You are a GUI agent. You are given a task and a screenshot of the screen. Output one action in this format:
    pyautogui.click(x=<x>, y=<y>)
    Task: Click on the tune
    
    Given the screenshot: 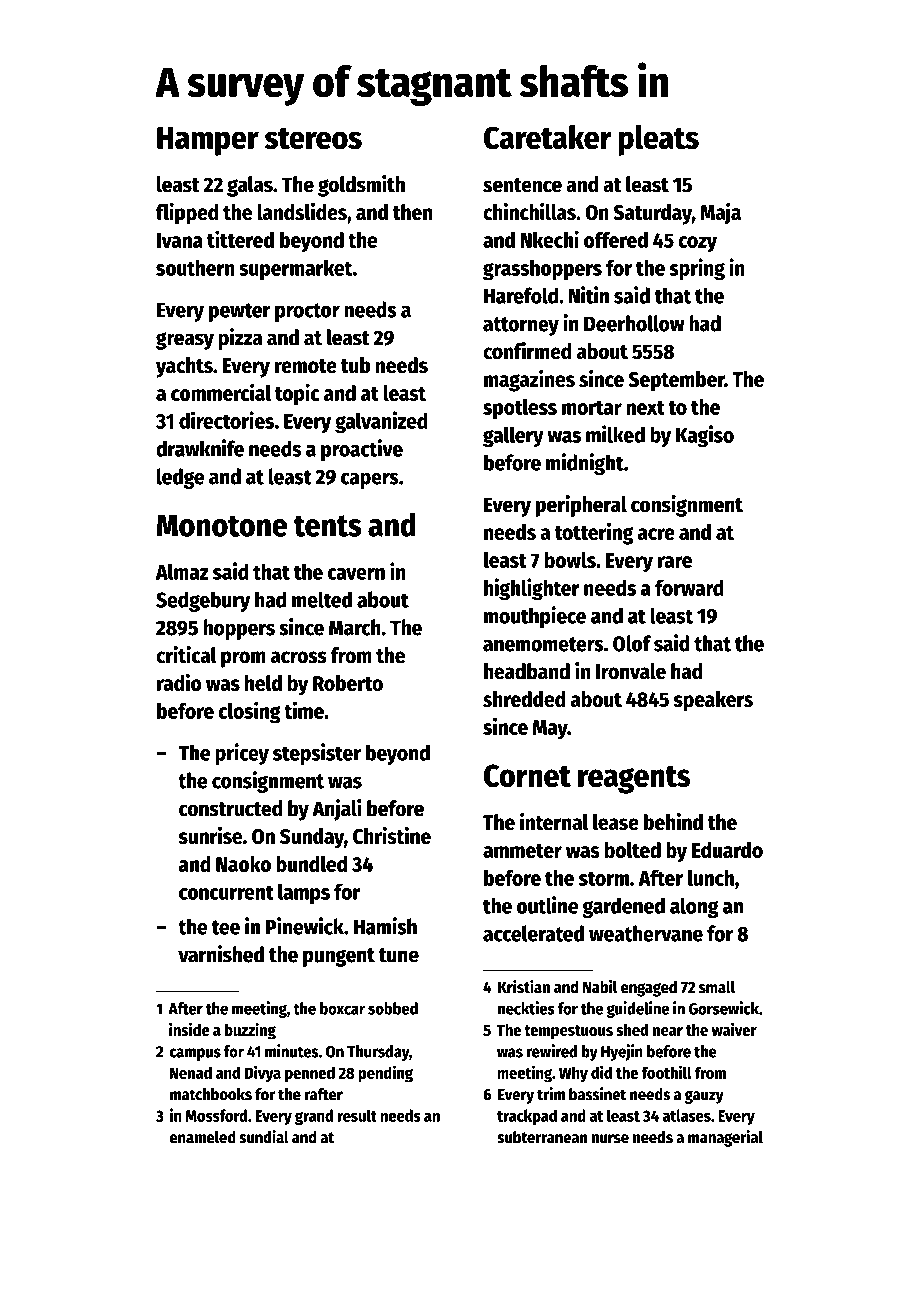 What is the action you would take?
    pyautogui.click(x=399, y=955)
